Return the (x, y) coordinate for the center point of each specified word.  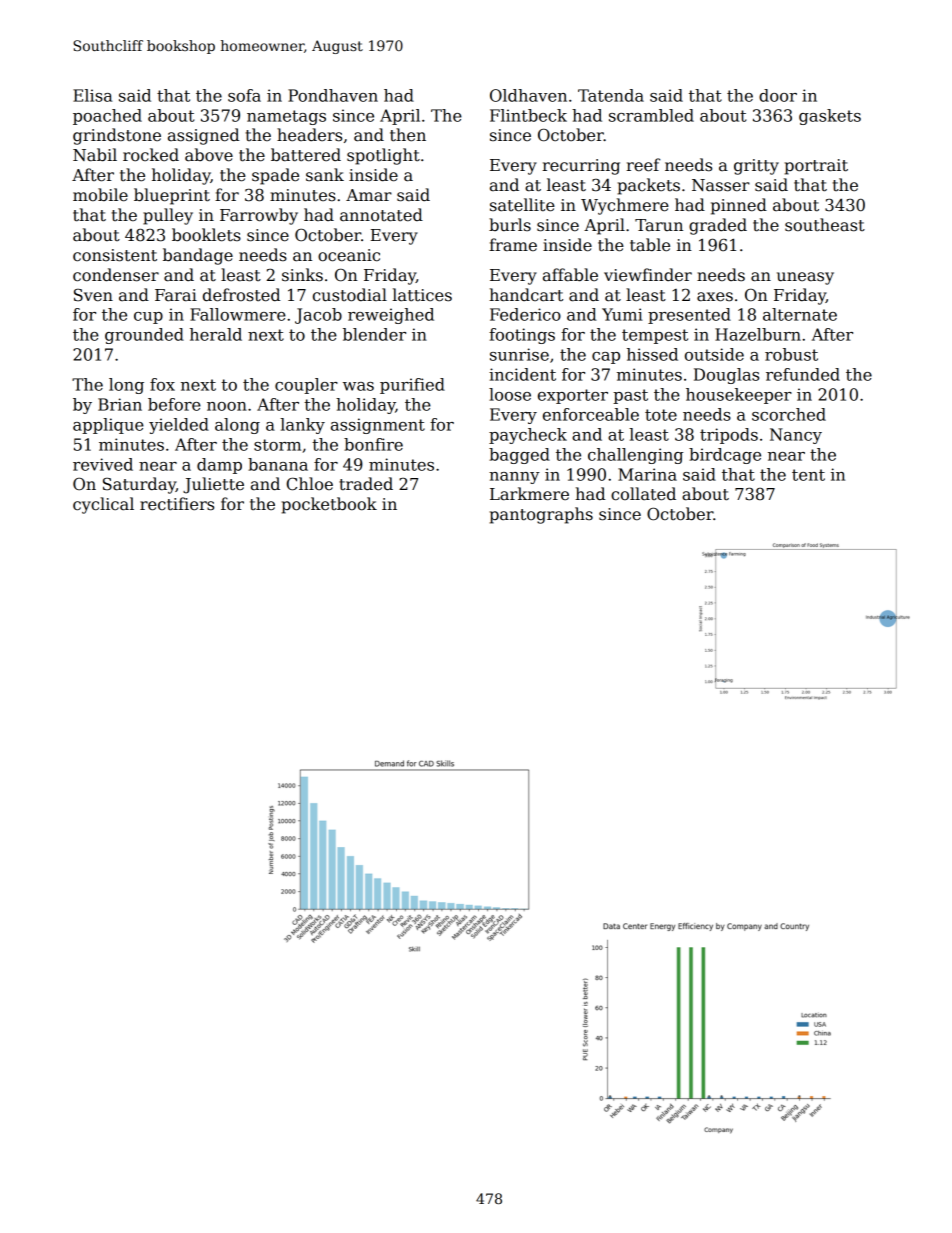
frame (513, 245)
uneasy (805, 278)
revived (103, 464)
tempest (655, 336)
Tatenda (611, 95)
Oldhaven (528, 95)
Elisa (92, 95)
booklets (206, 235)
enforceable (591, 414)
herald (216, 334)
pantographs (541, 515)
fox (162, 384)
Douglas (726, 376)
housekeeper (739, 396)
